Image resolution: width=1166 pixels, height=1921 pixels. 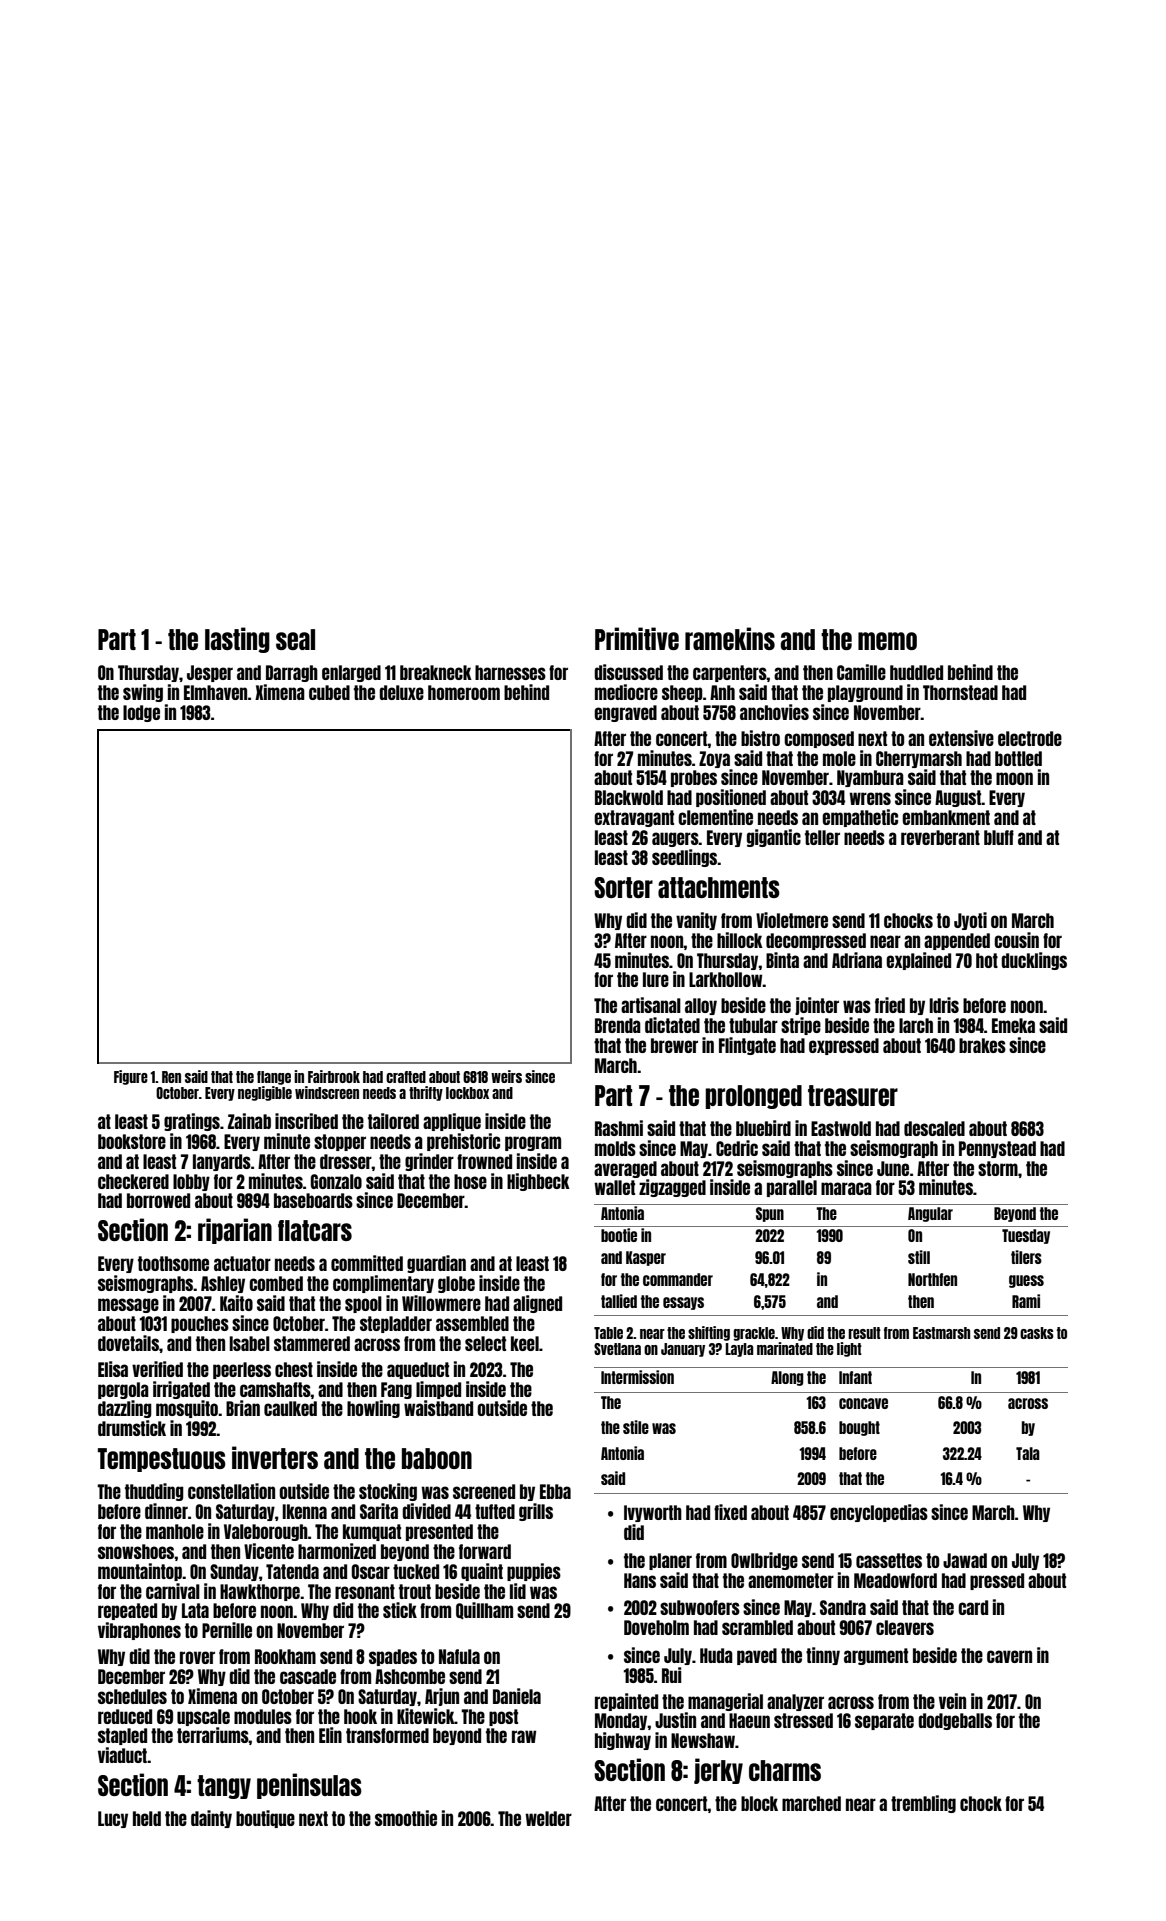 I want to click on boutique, so click(x=265, y=1819).
